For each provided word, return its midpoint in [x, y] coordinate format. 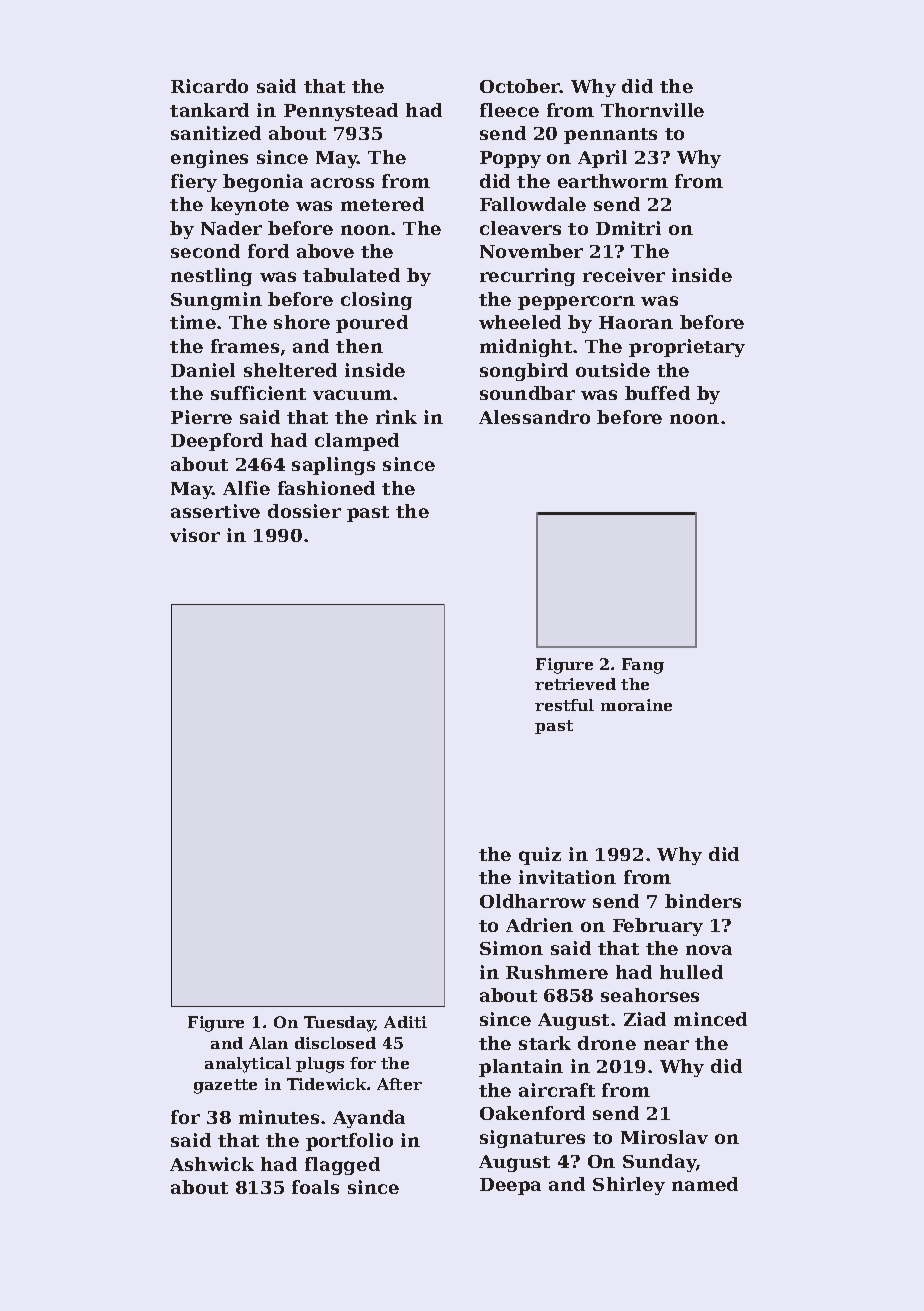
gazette [225, 1086]
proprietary [687, 348]
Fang [643, 666]
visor [195, 535]
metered [382, 204]
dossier [304, 511]
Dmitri [628, 228]
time [193, 322]
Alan [268, 1043]
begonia [263, 183]
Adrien [539, 925]
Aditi [405, 1022]
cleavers [520, 228]
